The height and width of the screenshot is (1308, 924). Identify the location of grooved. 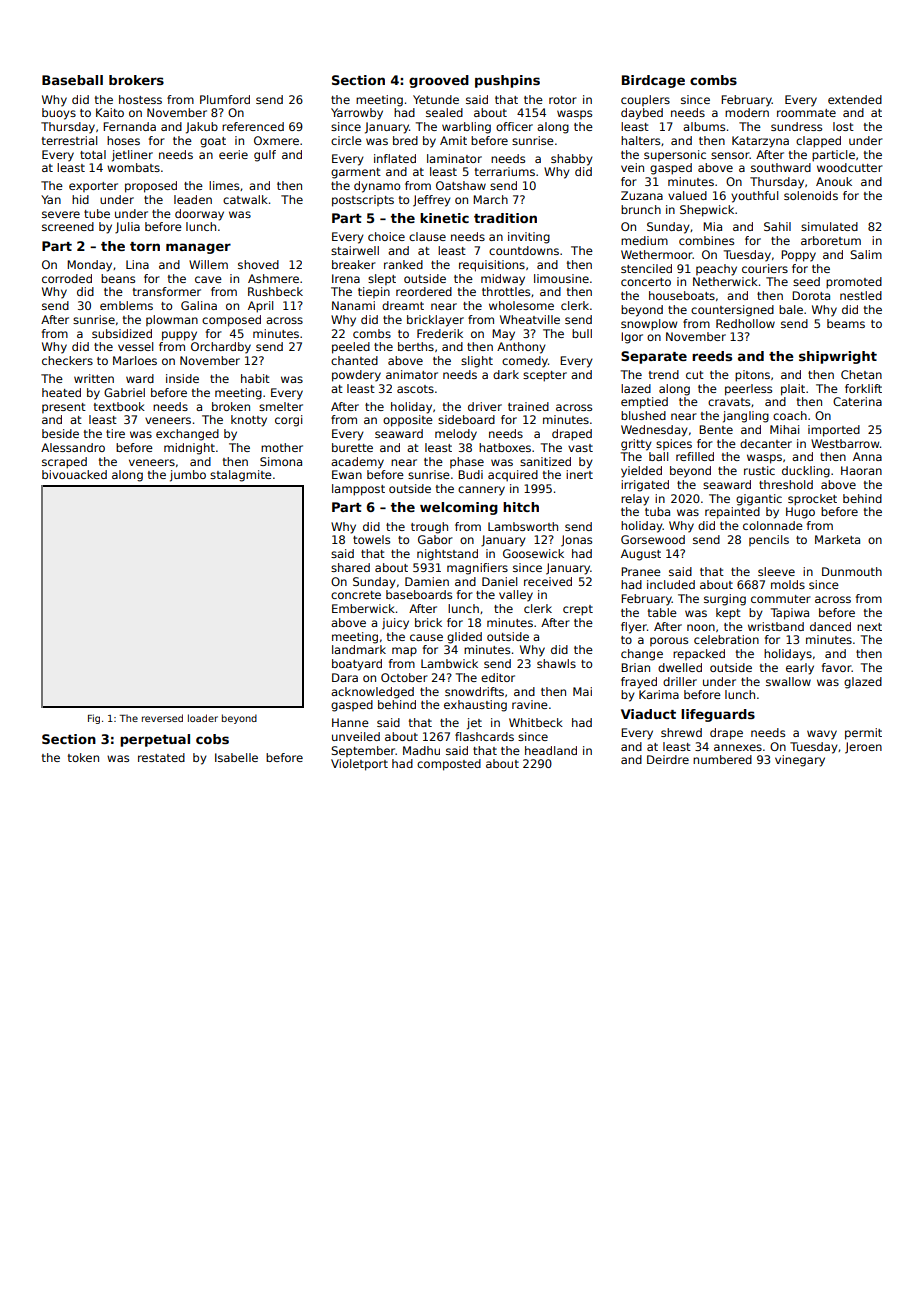
(439, 81).
